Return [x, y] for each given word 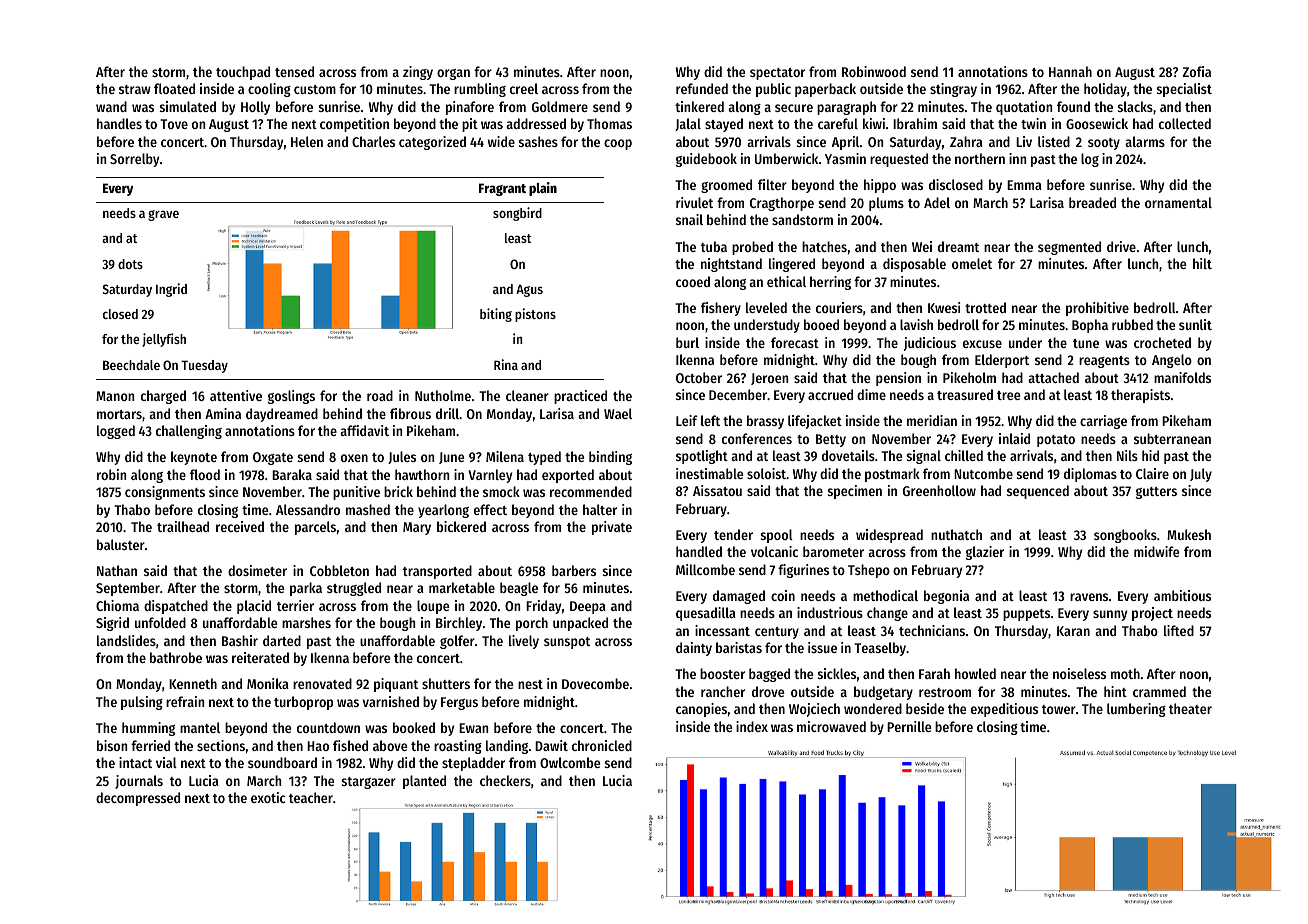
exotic [268, 797]
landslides [126, 640]
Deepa [588, 607]
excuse [982, 344]
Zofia [1197, 71]
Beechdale [131, 365]
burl [687, 342]
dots [130, 264]
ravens [1089, 597]
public [773, 90]
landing [507, 747]
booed [821, 324]
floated [174, 88]
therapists [1140, 396]
